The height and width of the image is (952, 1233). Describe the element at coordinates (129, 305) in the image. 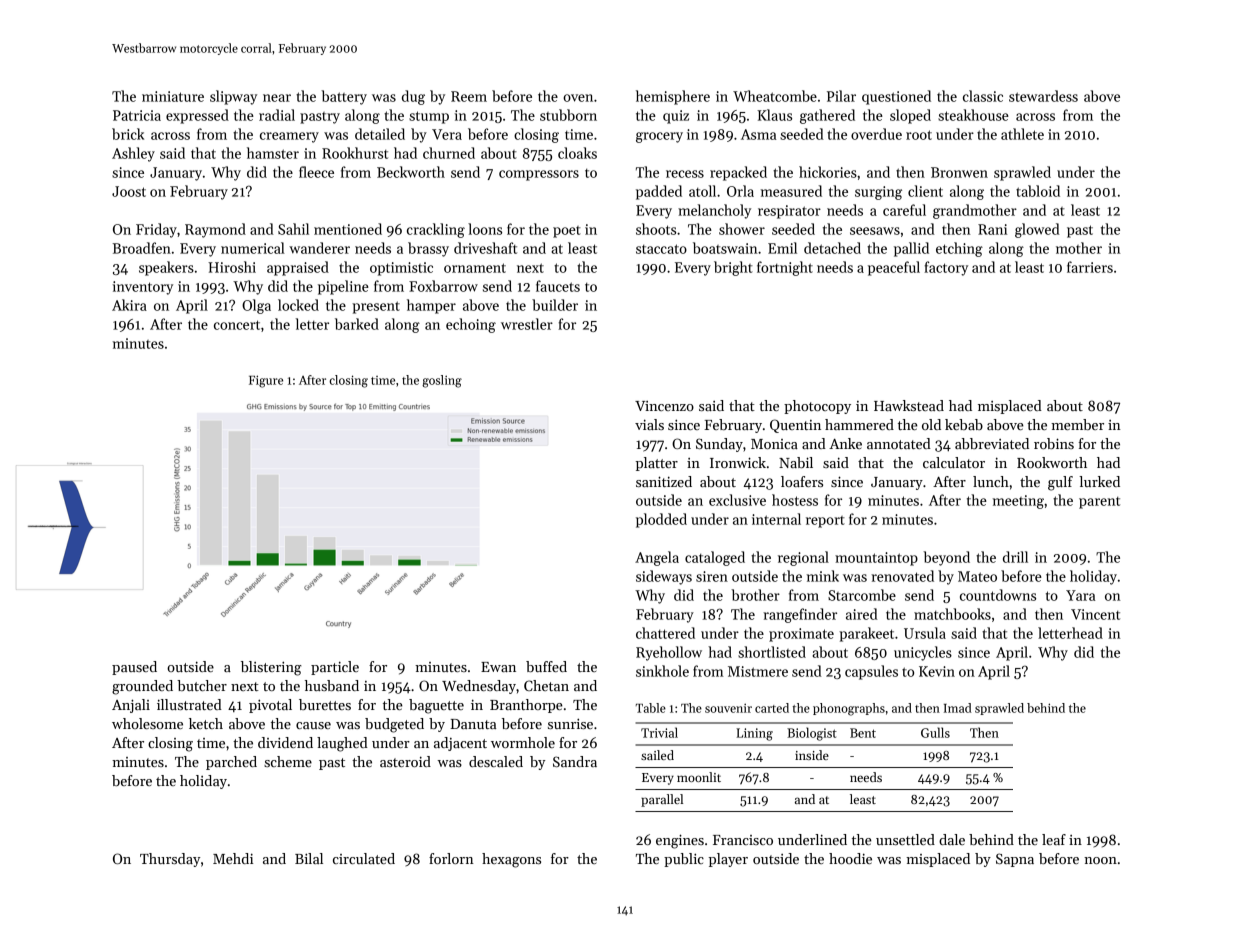

I see `Akira` at that location.
